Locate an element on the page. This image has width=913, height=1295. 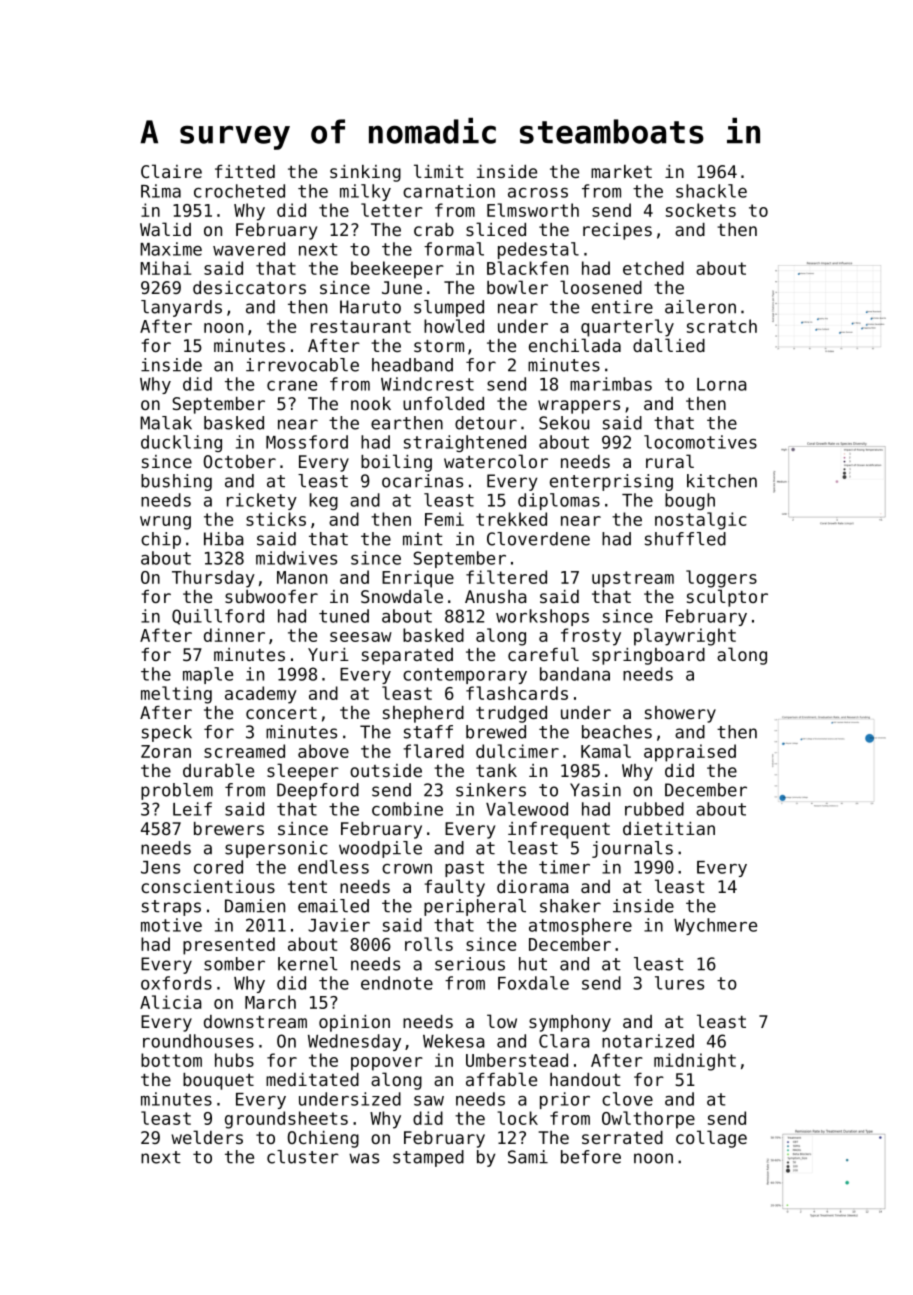
fitted is located at coordinates (245, 171).
